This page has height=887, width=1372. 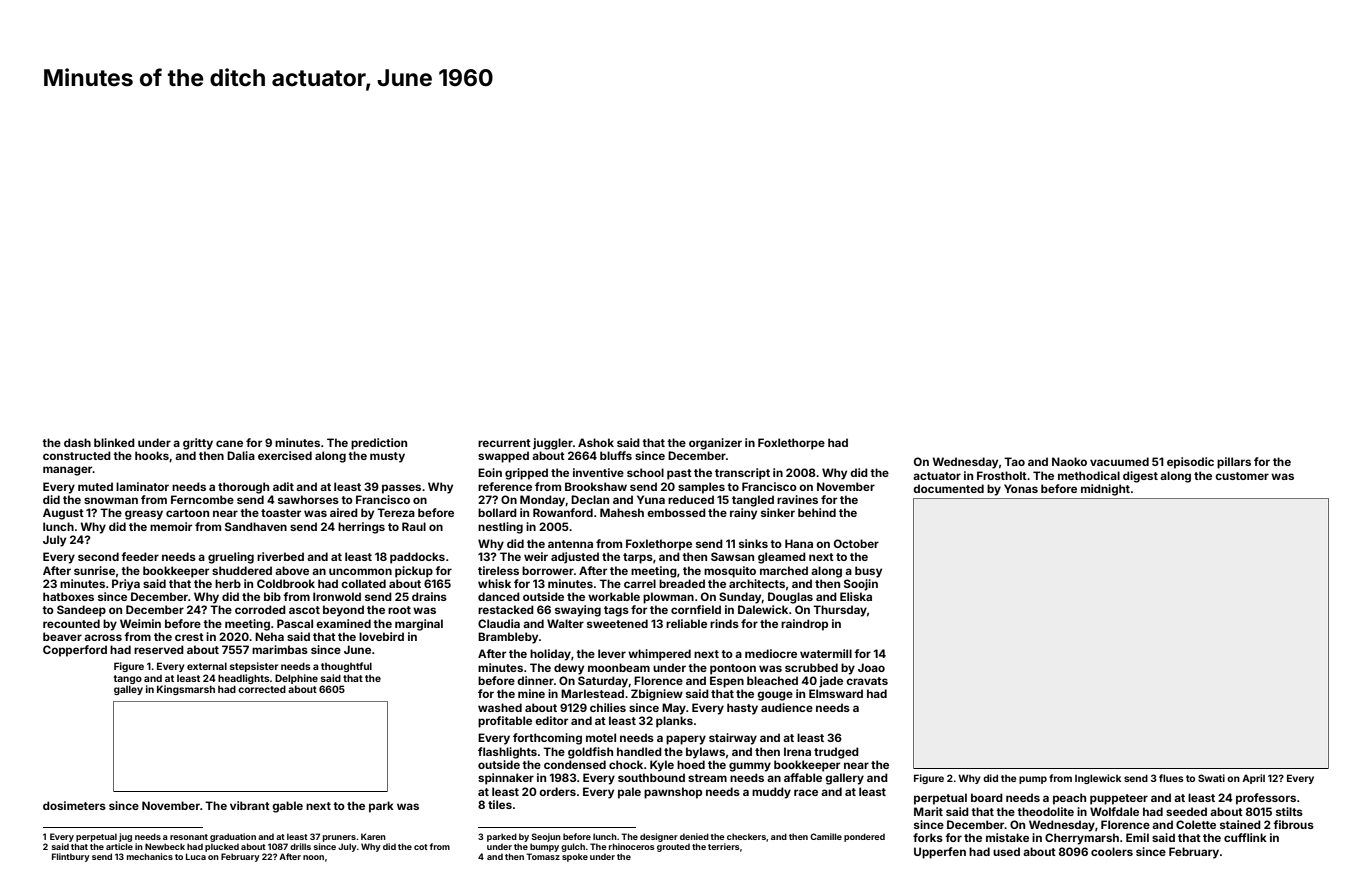 What do you see at coordinates (128, 690) in the page?
I see `galley` at bounding box center [128, 690].
